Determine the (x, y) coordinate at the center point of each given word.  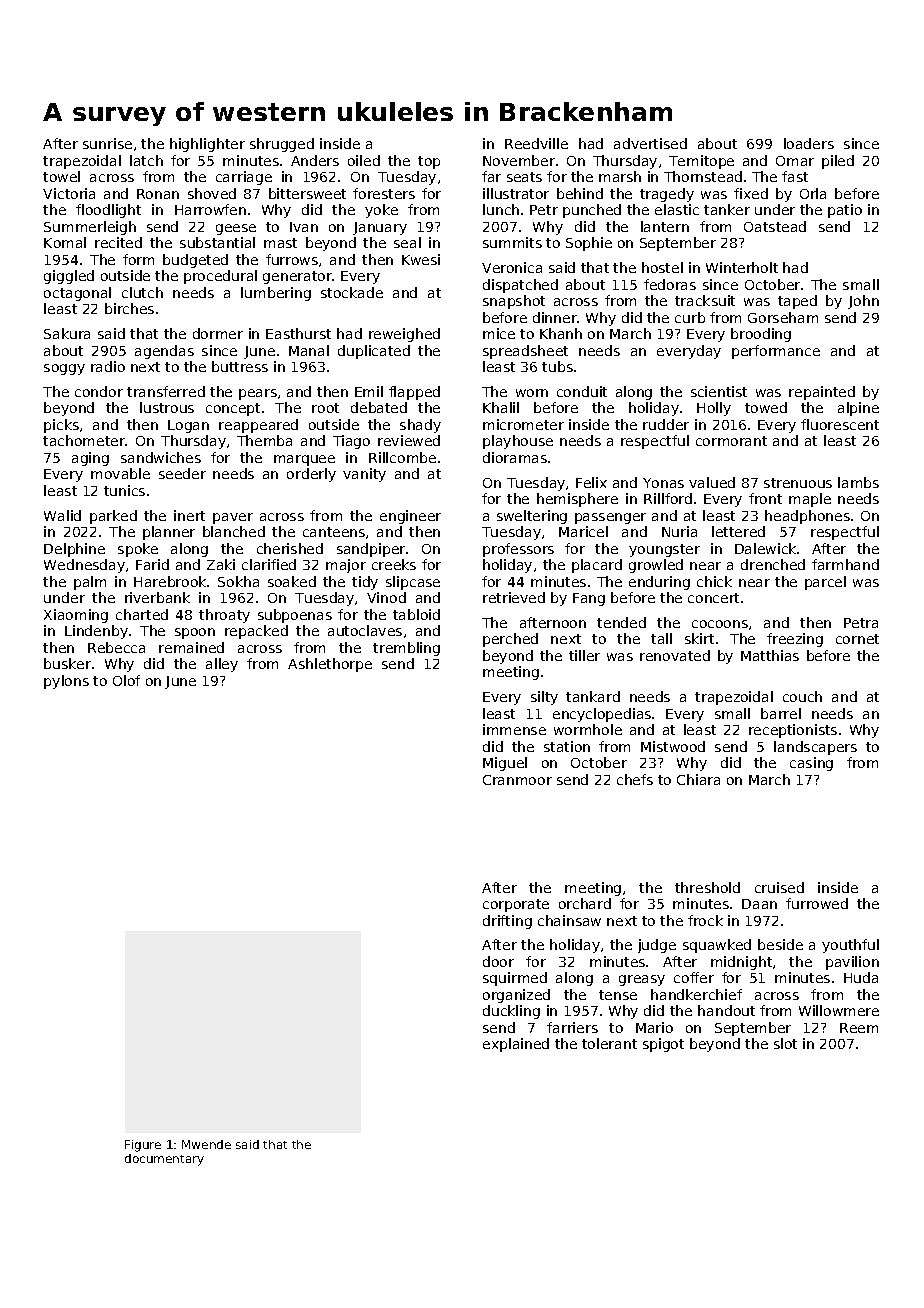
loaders (809, 143)
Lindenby (96, 632)
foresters (384, 193)
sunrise (107, 143)
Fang (589, 599)
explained (516, 1045)
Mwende (206, 1144)
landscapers (815, 748)
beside (780, 944)
